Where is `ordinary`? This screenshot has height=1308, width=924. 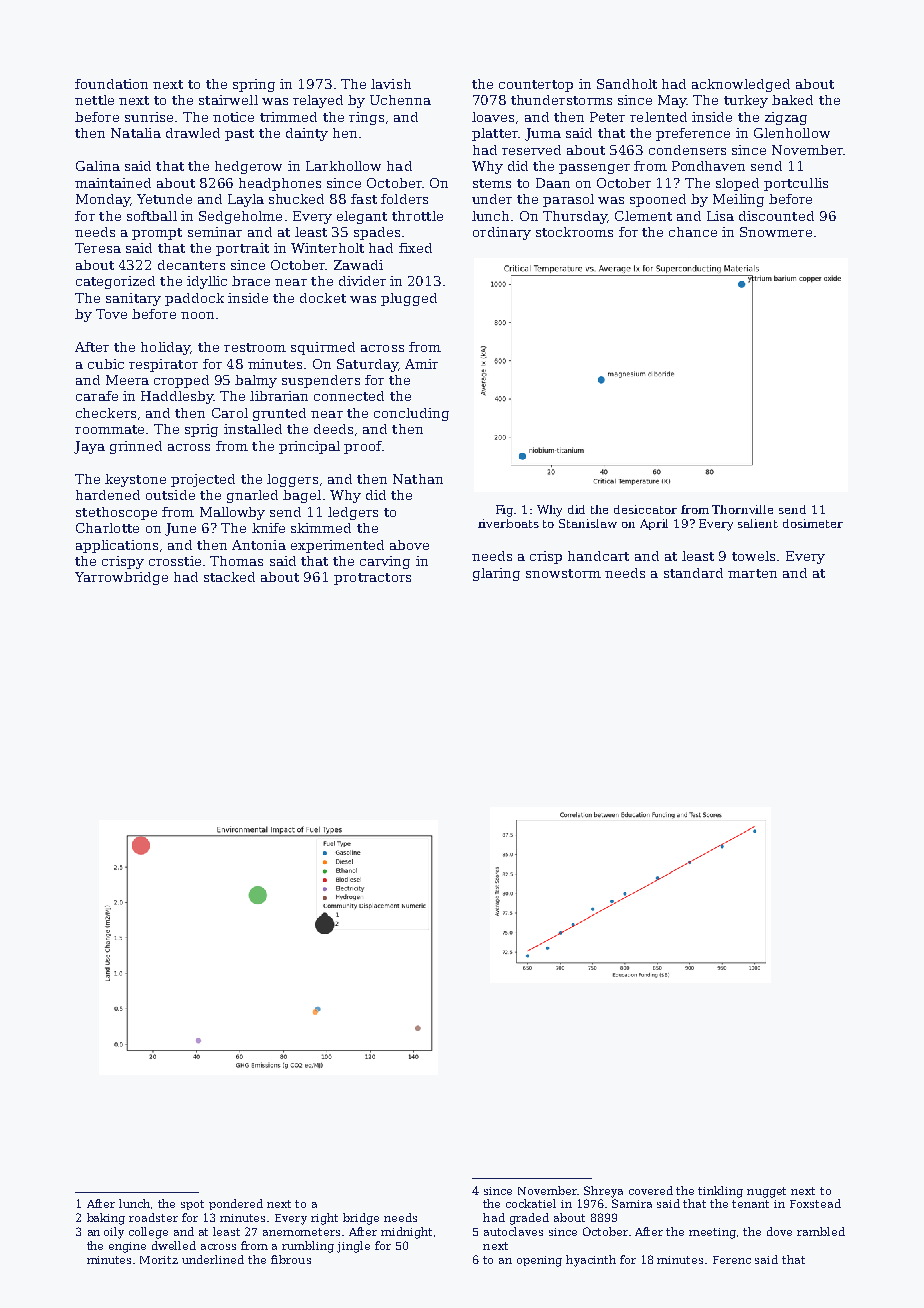
ordinary is located at coordinates (502, 233).
